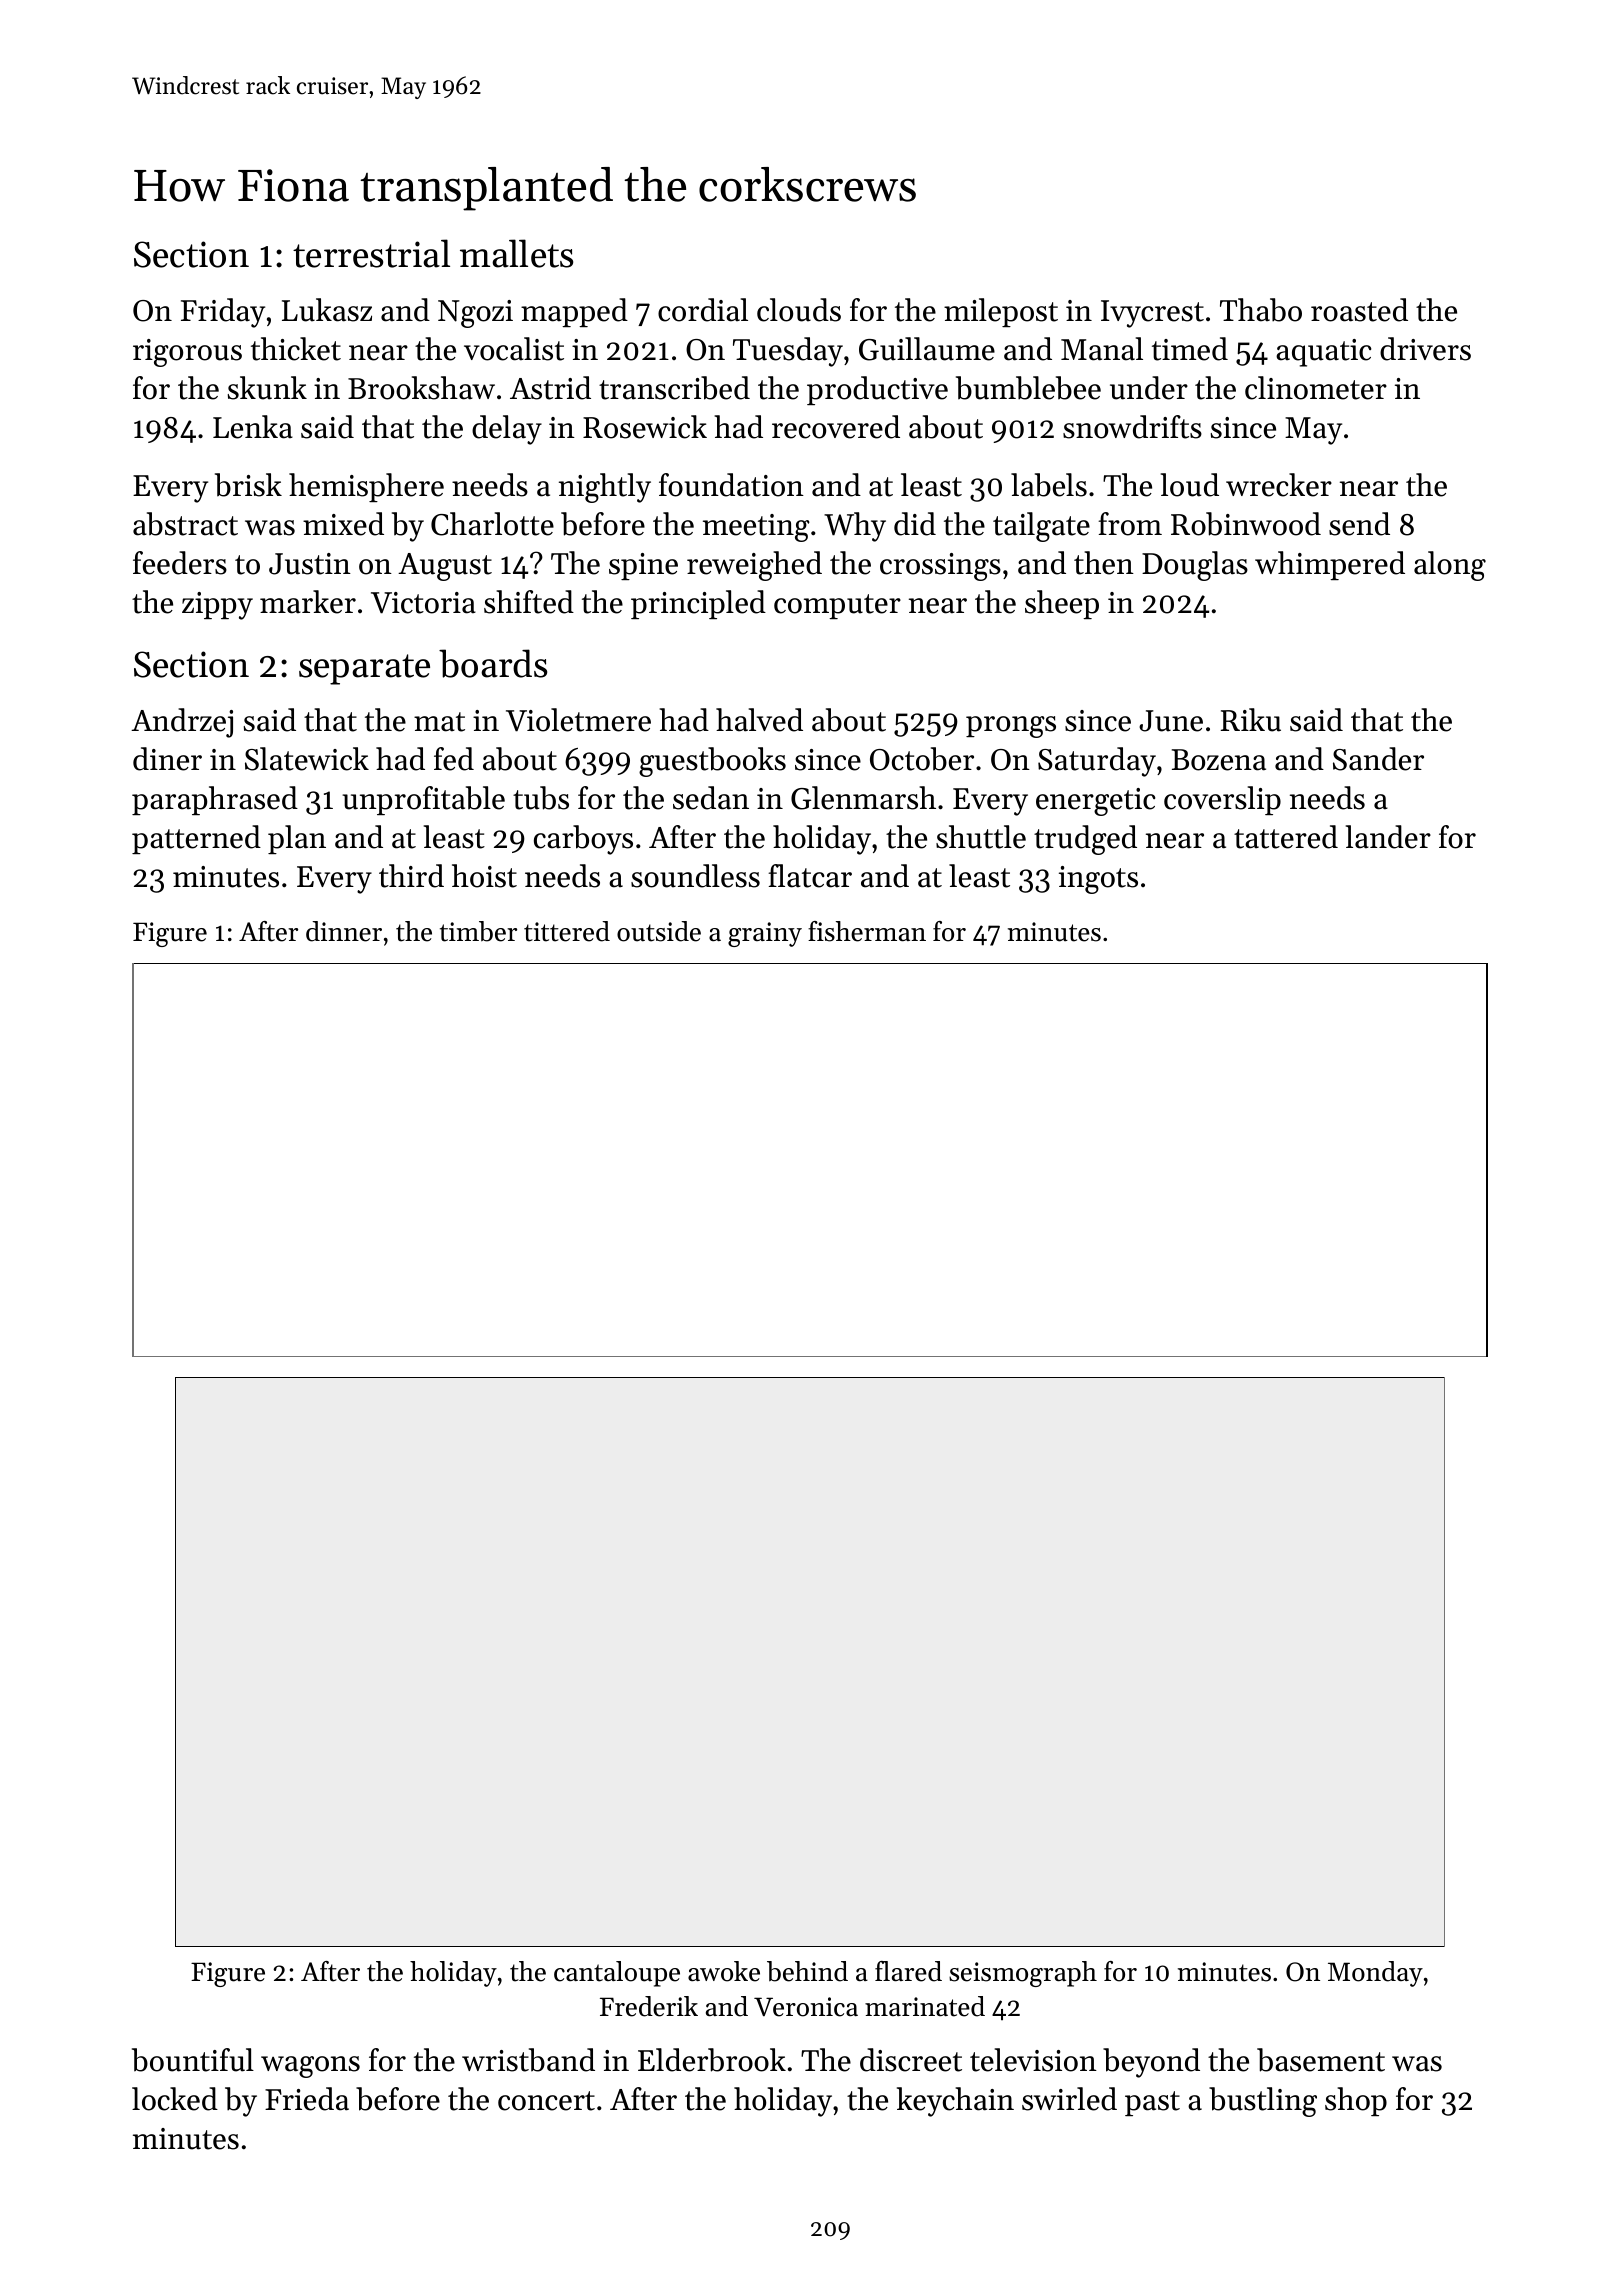 This screenshot has height=2292, width=1620. What do you see at coordinates (1359, 310) in the screenshot?
I see `roasted` at bounding box center [1359, 310].
